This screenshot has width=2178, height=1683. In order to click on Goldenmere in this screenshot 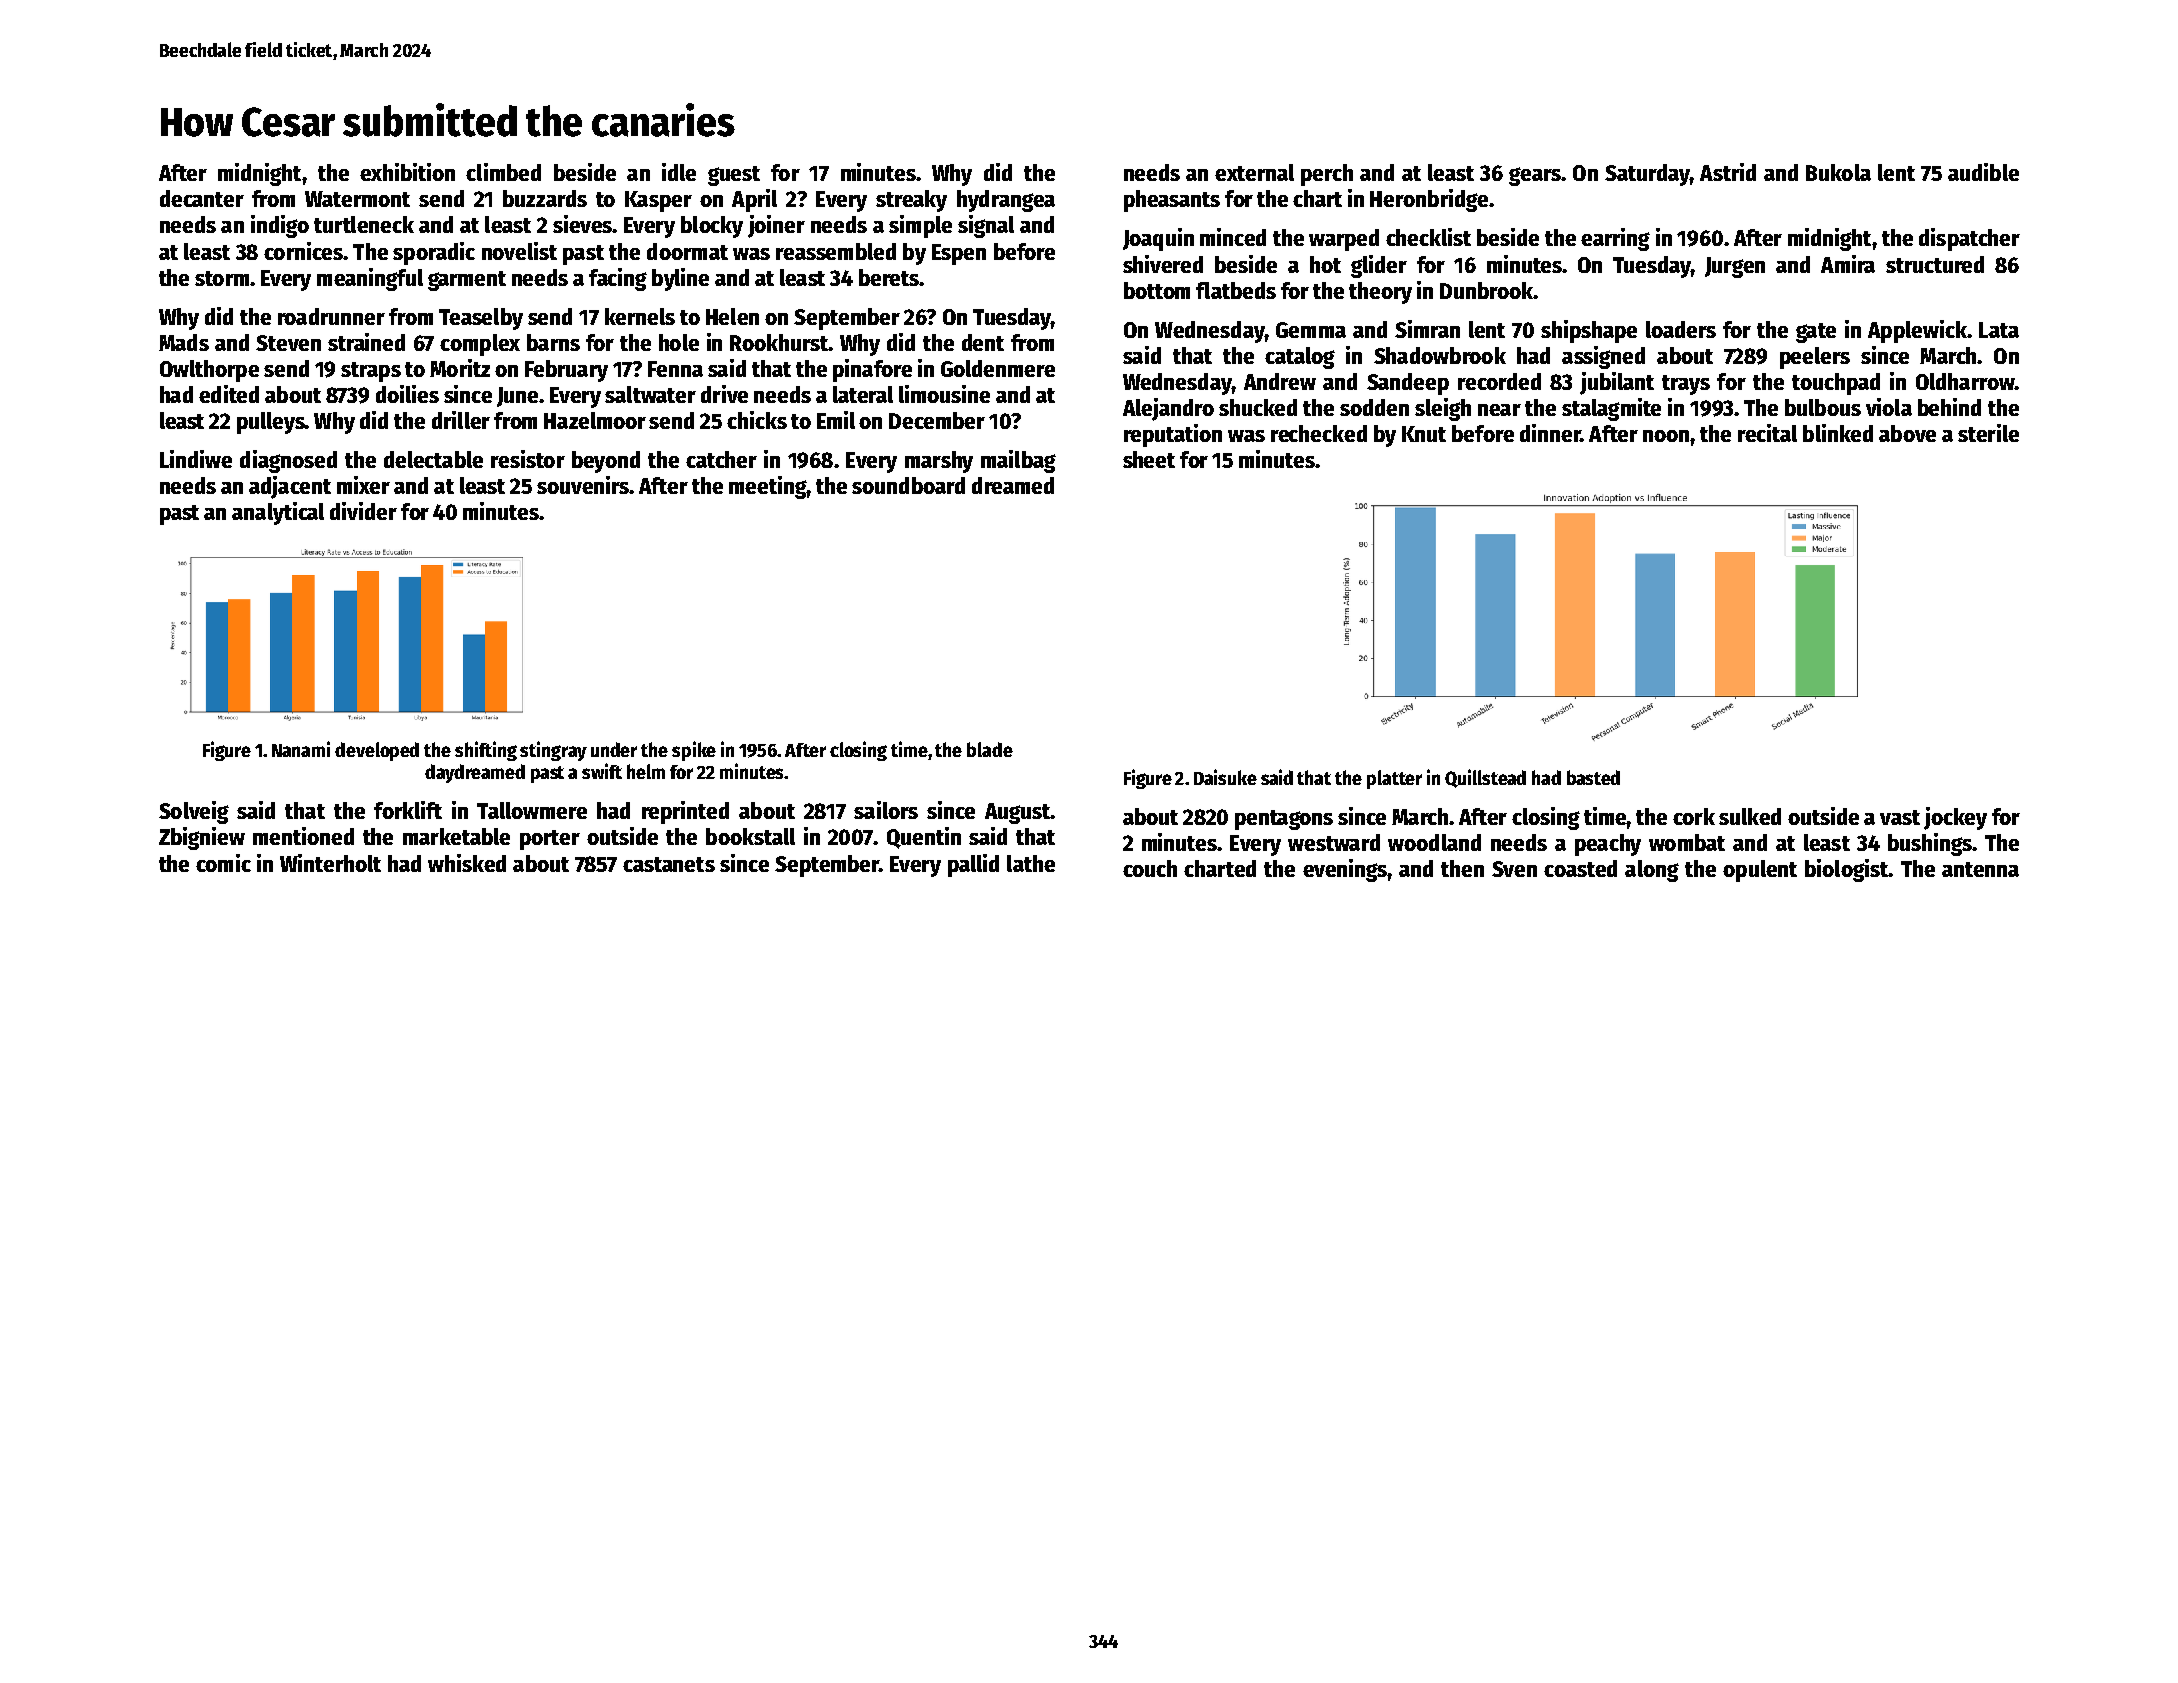, I will do `click(998, 368)`.
